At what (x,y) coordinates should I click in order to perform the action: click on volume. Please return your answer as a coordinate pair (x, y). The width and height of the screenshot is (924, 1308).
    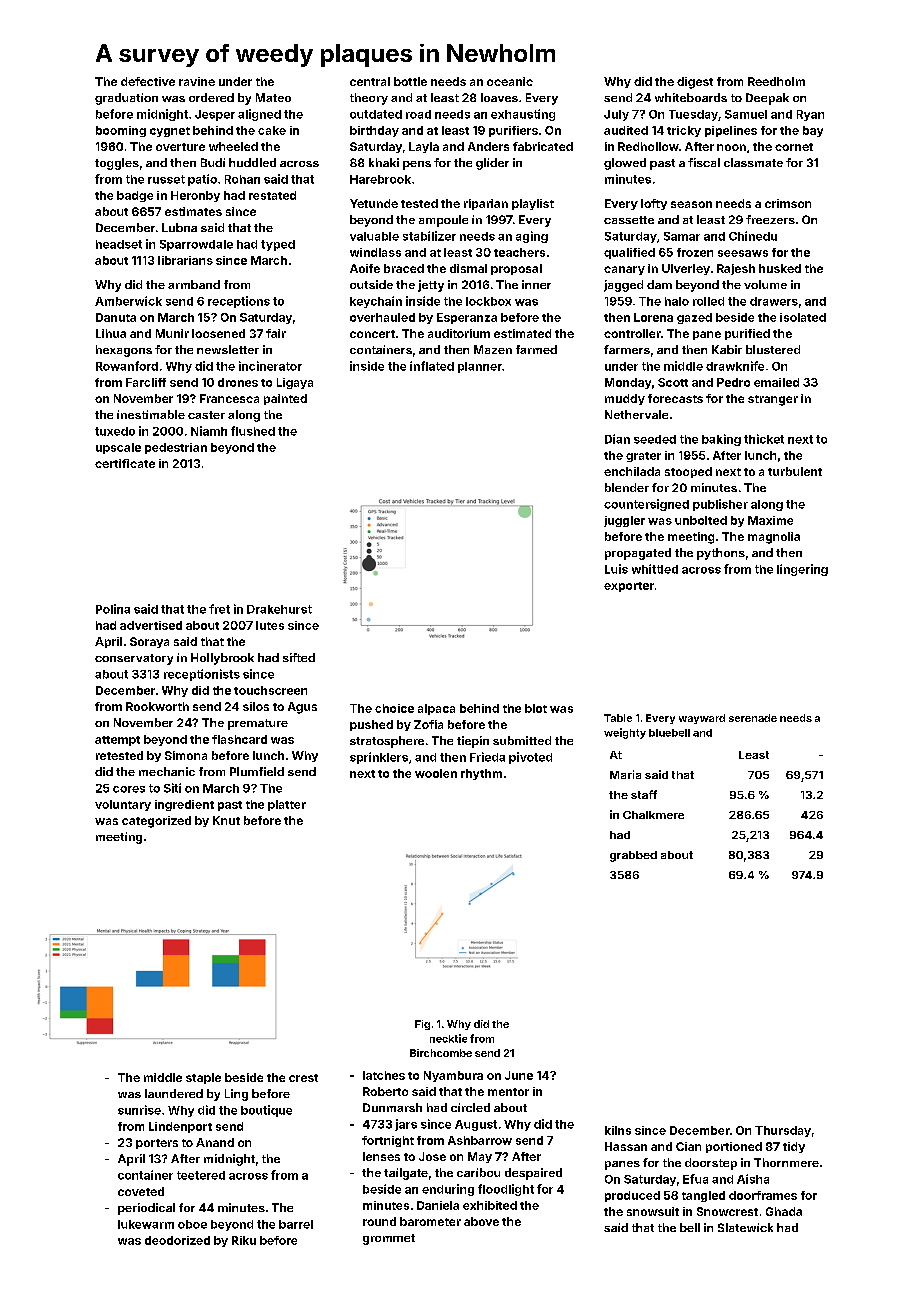
    Looking at the image, I should click on (765, 284).
